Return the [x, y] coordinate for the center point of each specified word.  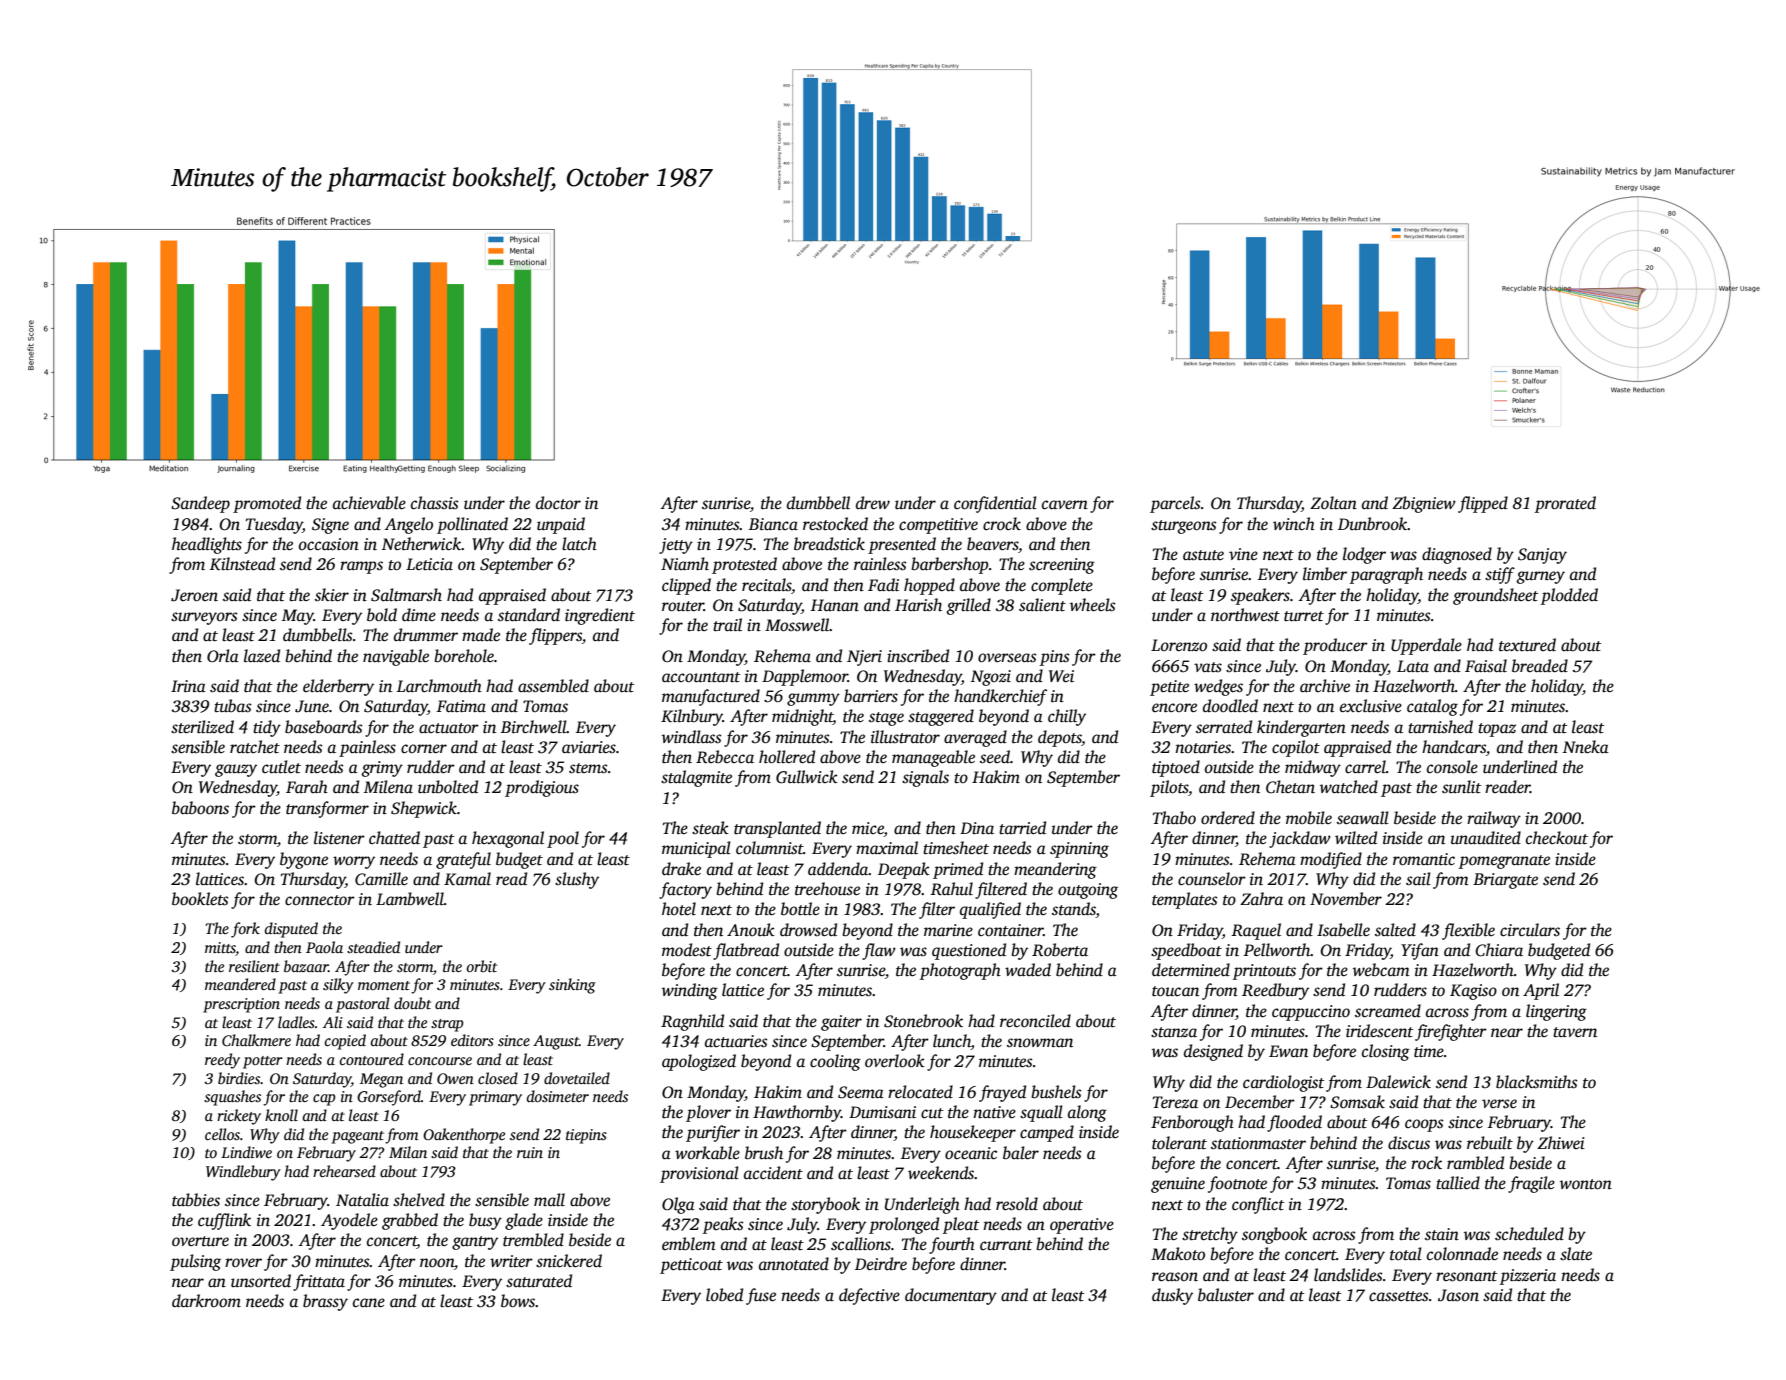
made [481, 634]
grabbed [410, 1221]
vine [1243, 554]
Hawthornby [797, 1113]
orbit [481, 966]
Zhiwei [1561, 1142]
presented [902, 545]
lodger [1364, 555]
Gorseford [389, 1098]
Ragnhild [692, 1022]
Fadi [883, 584]
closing [1386, 1052]
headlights [207, 545]
